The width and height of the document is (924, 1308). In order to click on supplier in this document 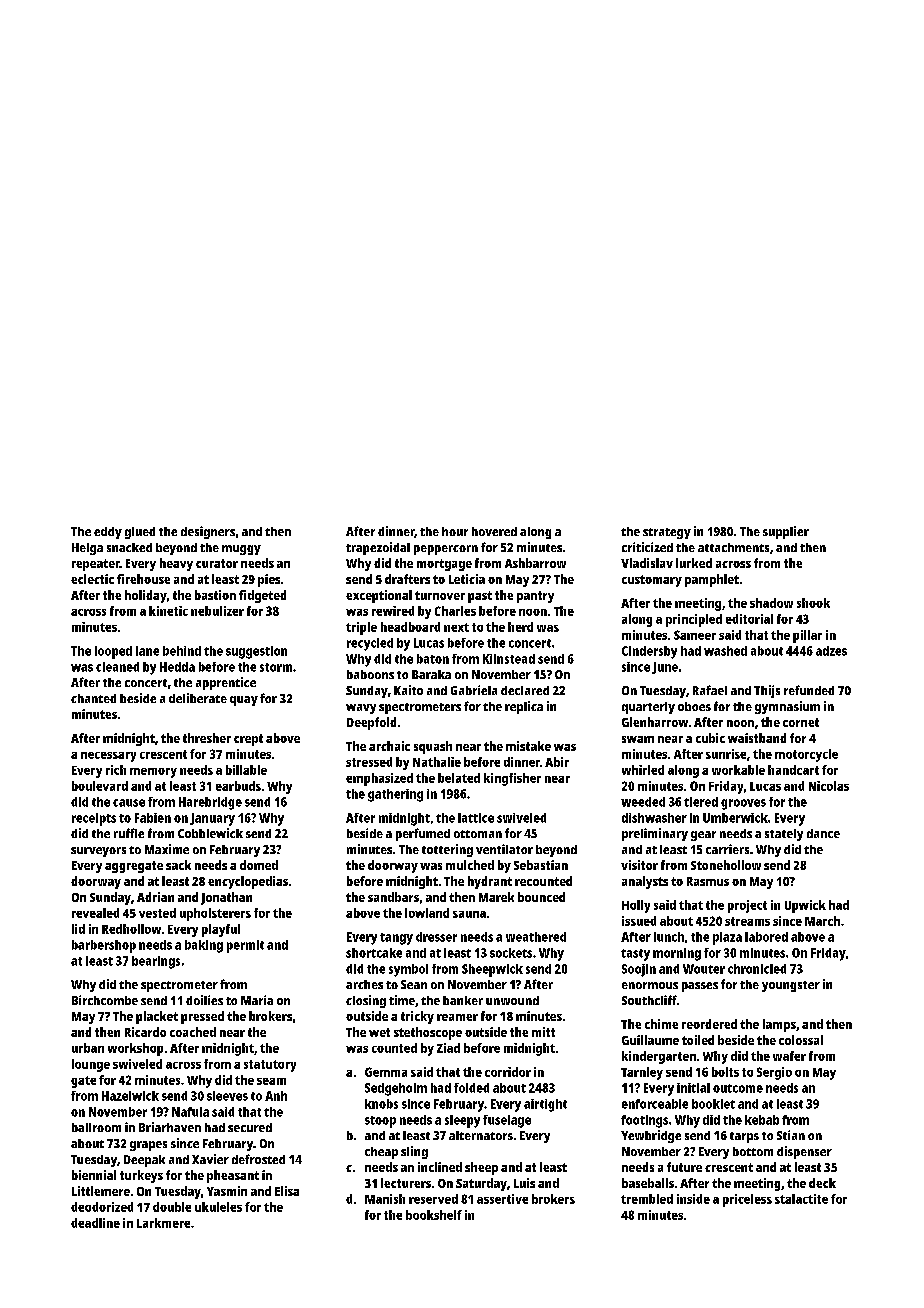, I will do `click(786, 532)`.
